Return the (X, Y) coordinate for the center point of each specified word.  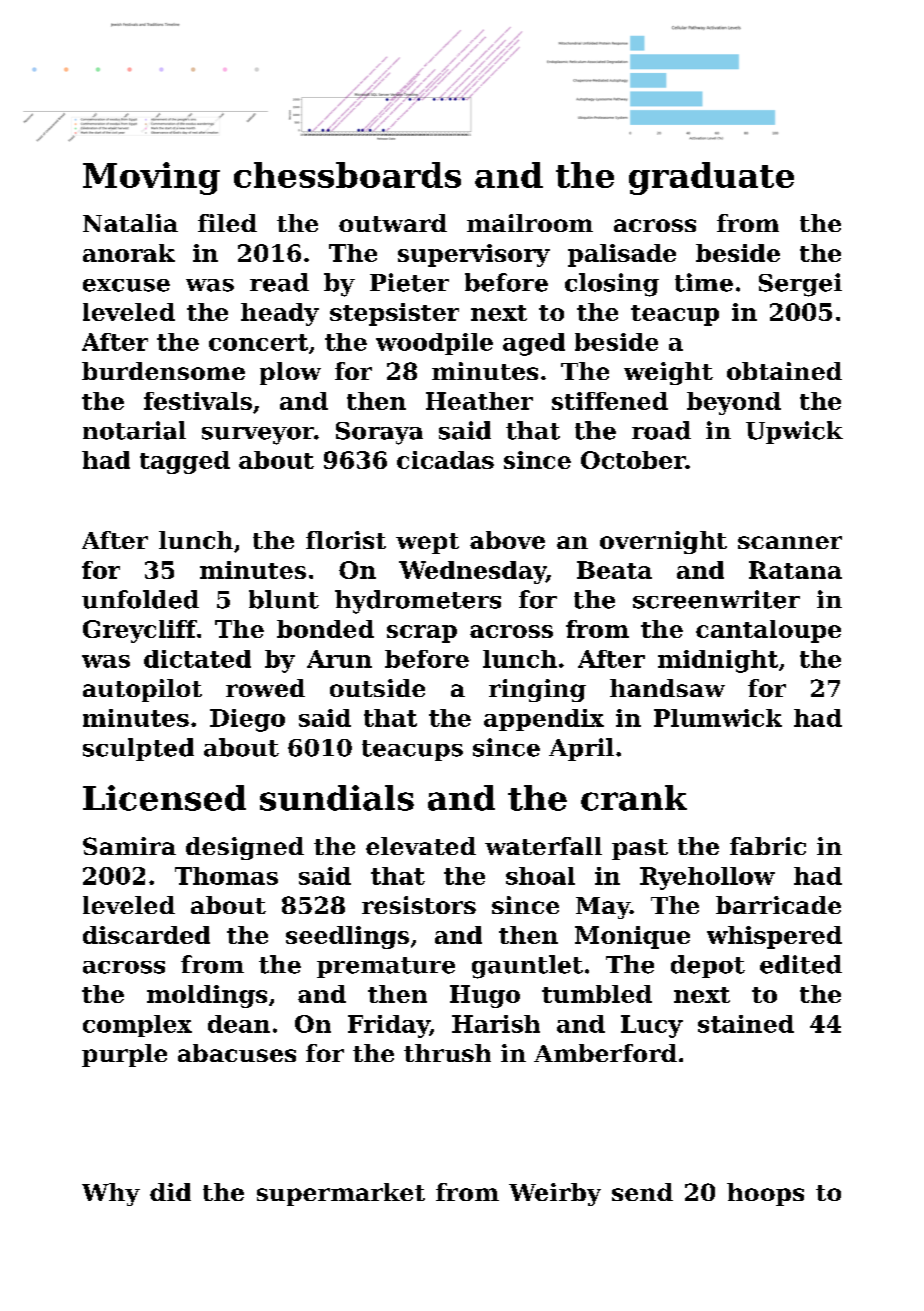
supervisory (474, 255)
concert (258, 342)
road (661, 430)
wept (427, 543)
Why (111, 1194)
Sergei (800, 285)
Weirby (555, 1194)
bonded (325, 629)
